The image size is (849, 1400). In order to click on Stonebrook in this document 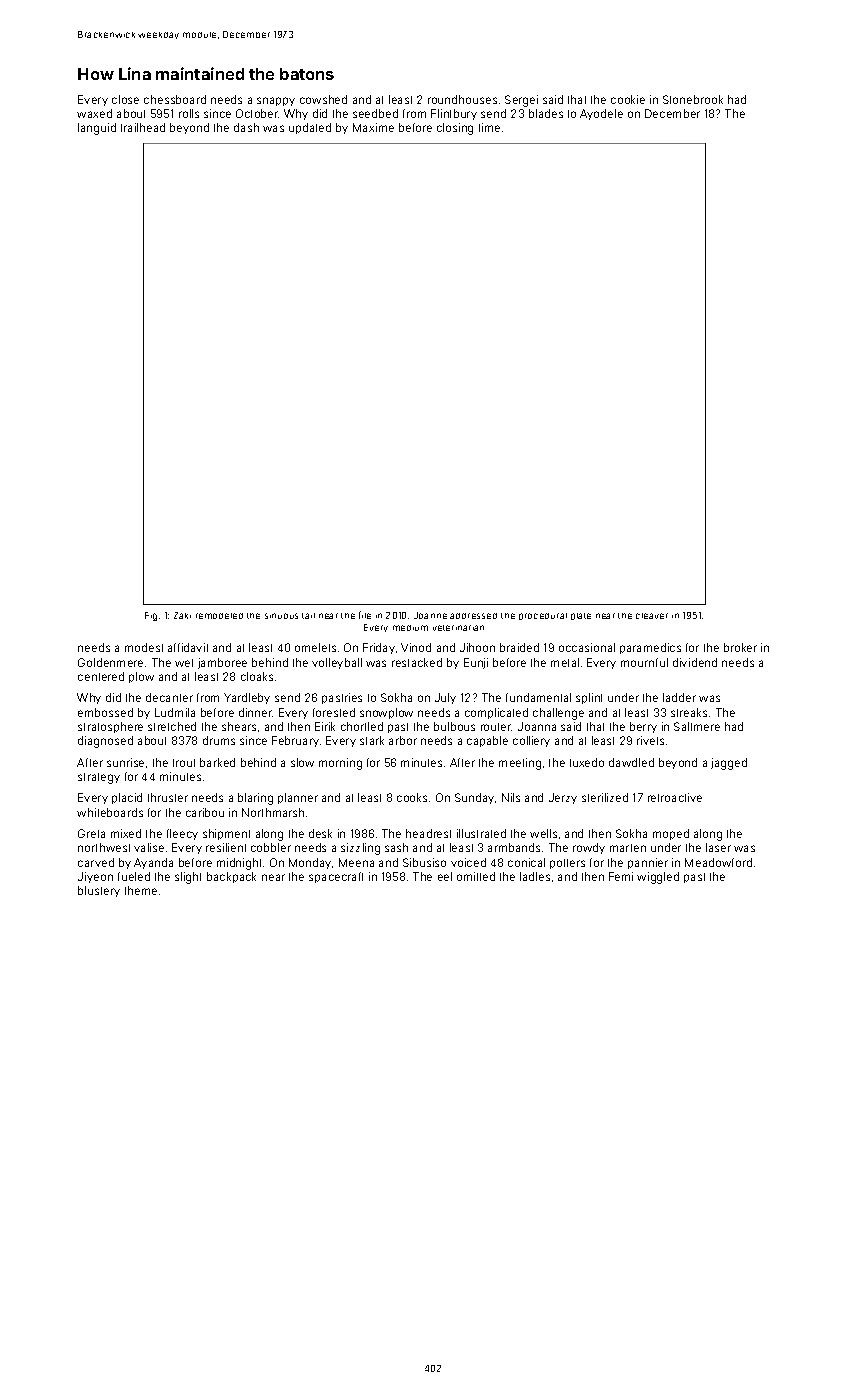, I will do `click(693, 99)`.
